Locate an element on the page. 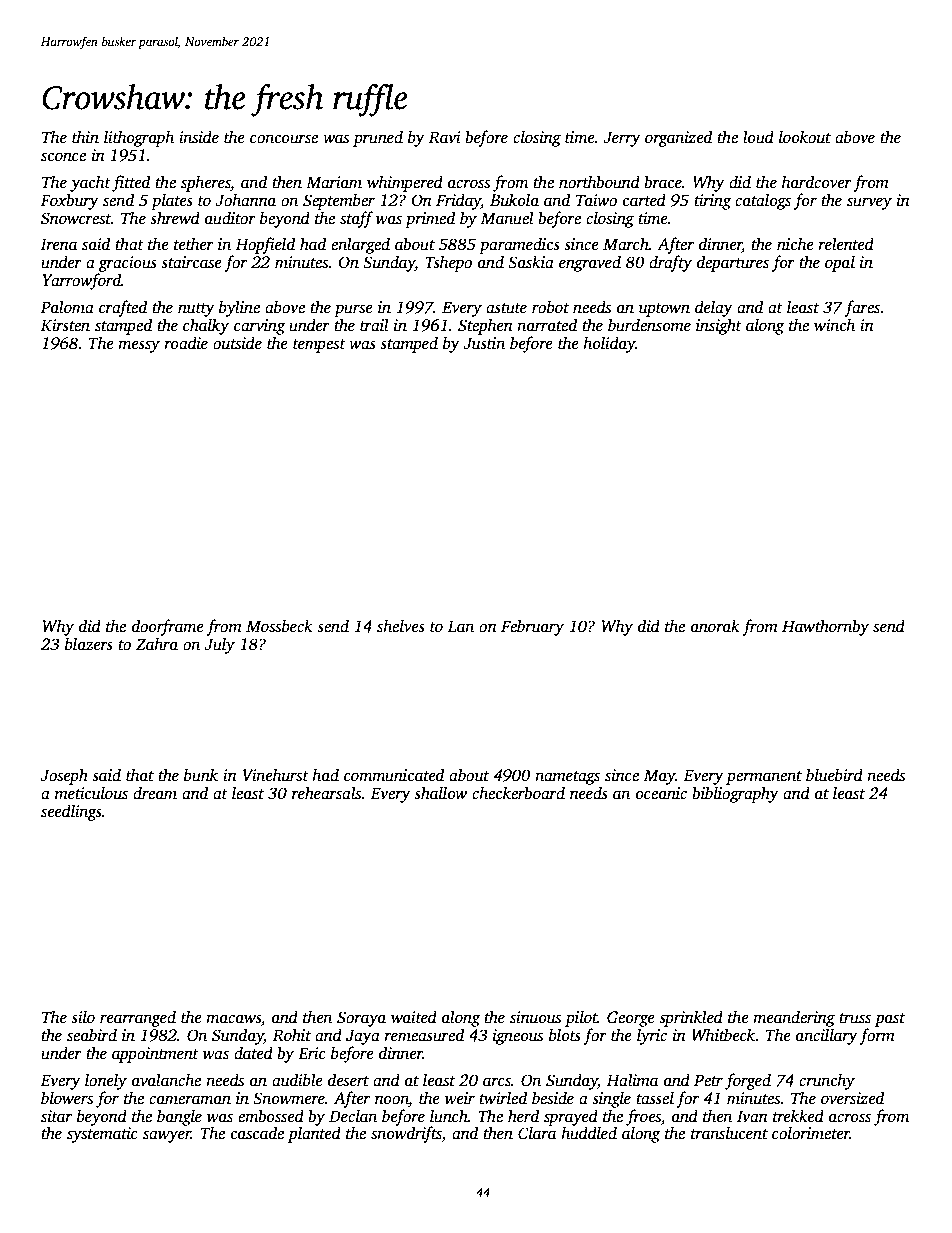 The width and height of the image is (952, 1233). insight is located at coordinates (719, 326).
